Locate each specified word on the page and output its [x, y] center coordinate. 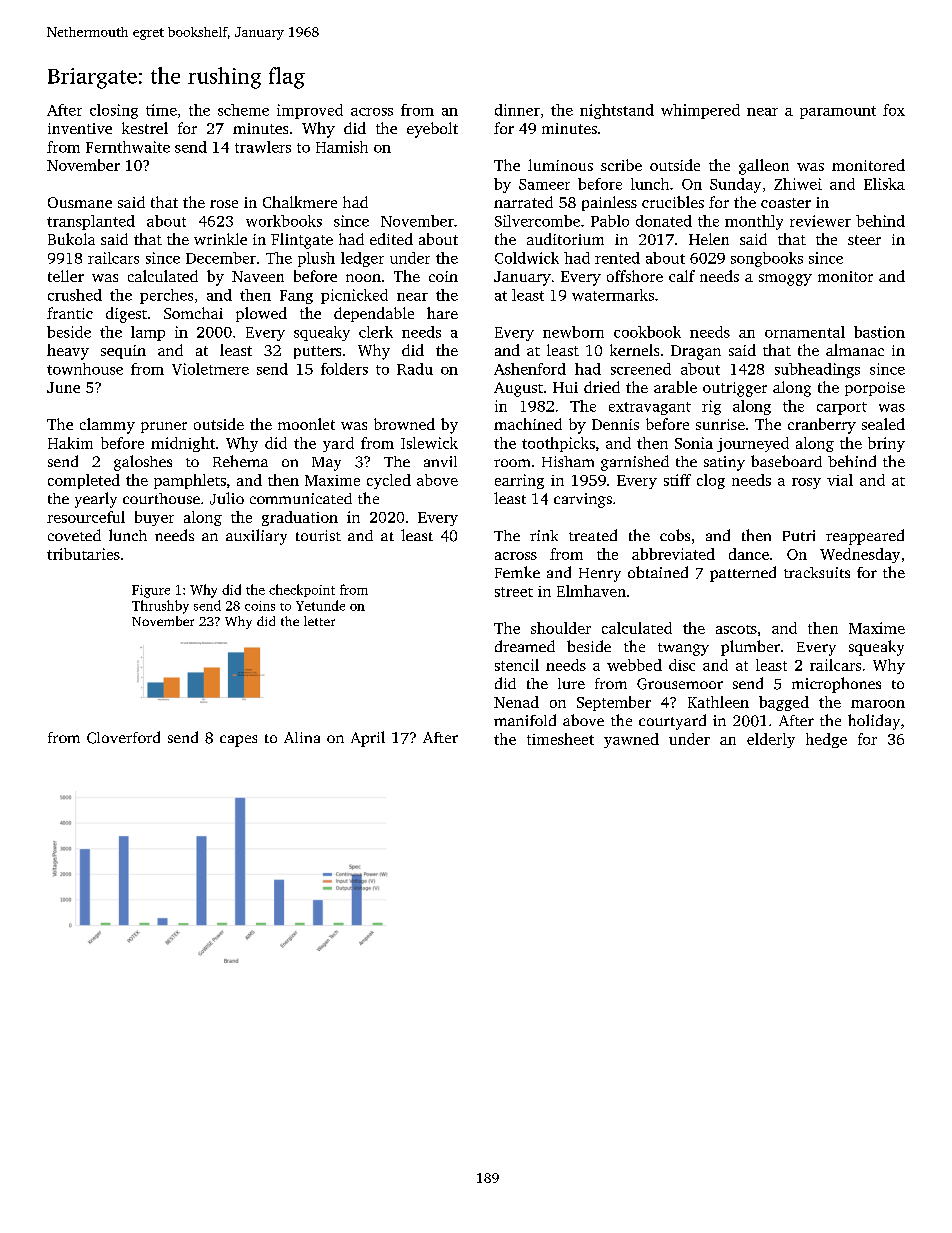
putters [317, 352]
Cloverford [123, 737]
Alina [302, 737]
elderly [771, 740]
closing [114, 111]
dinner [517, 110]
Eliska [884, 184]
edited [391, 239]
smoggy [785, 280]
